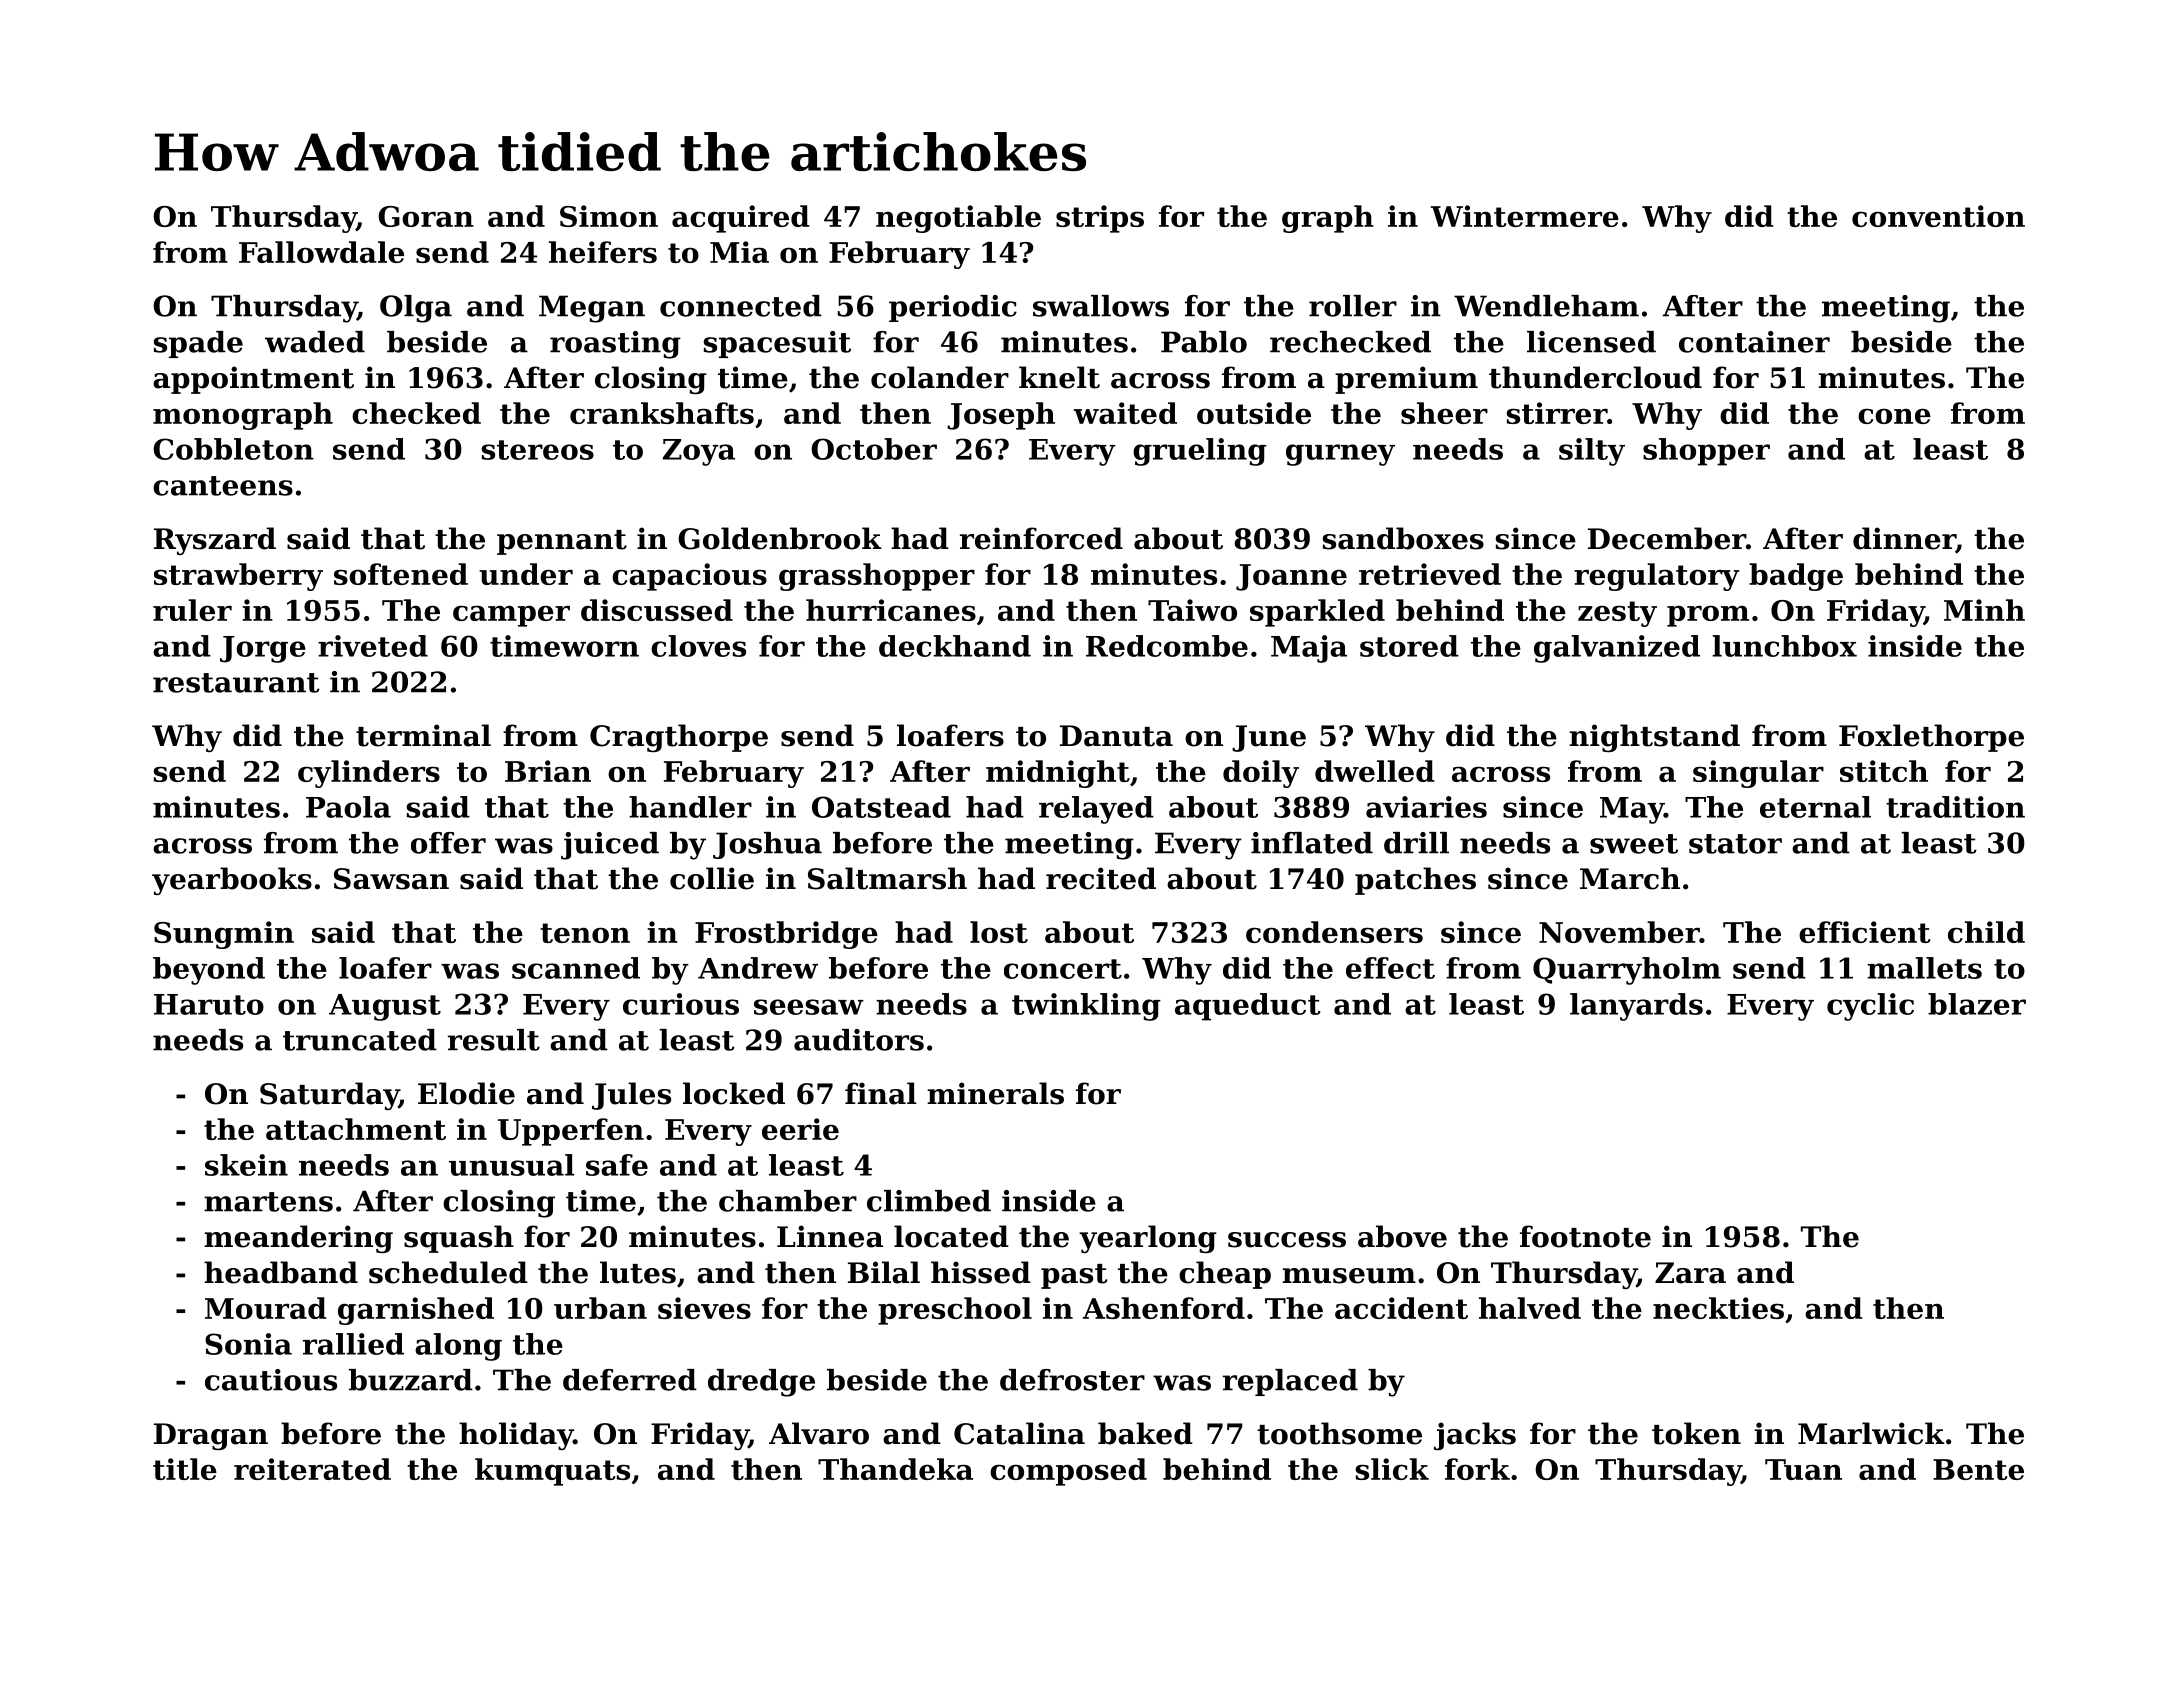  What do you see at coordinates (298, 1239) in the screenshot?
I see `meandering` at bounding box center [298, 1239].
